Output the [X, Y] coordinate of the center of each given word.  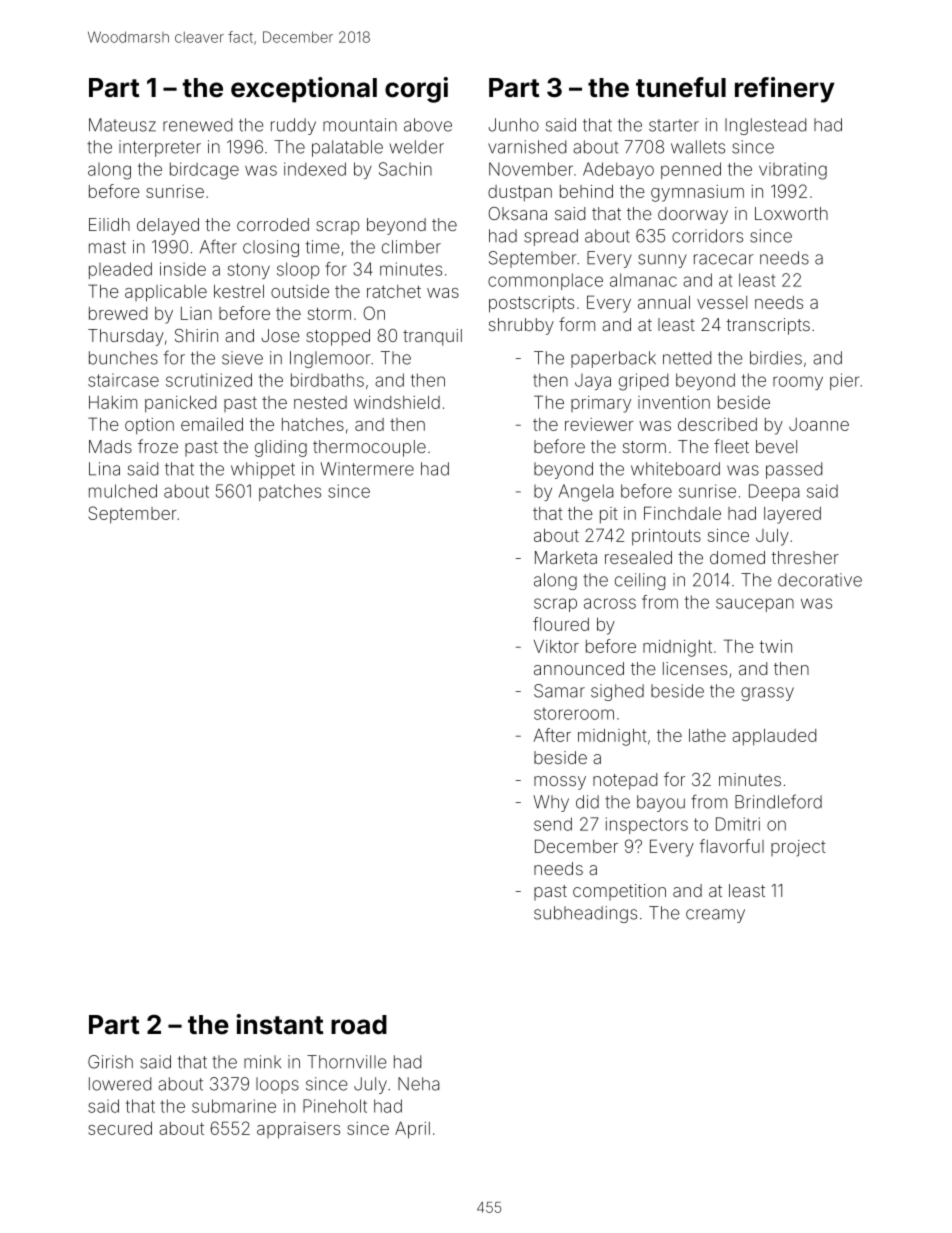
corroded [273, 224]
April [412, 1130]
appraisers [298, 1130]
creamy [715, 916]
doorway [693, 215]
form [577, 324]
